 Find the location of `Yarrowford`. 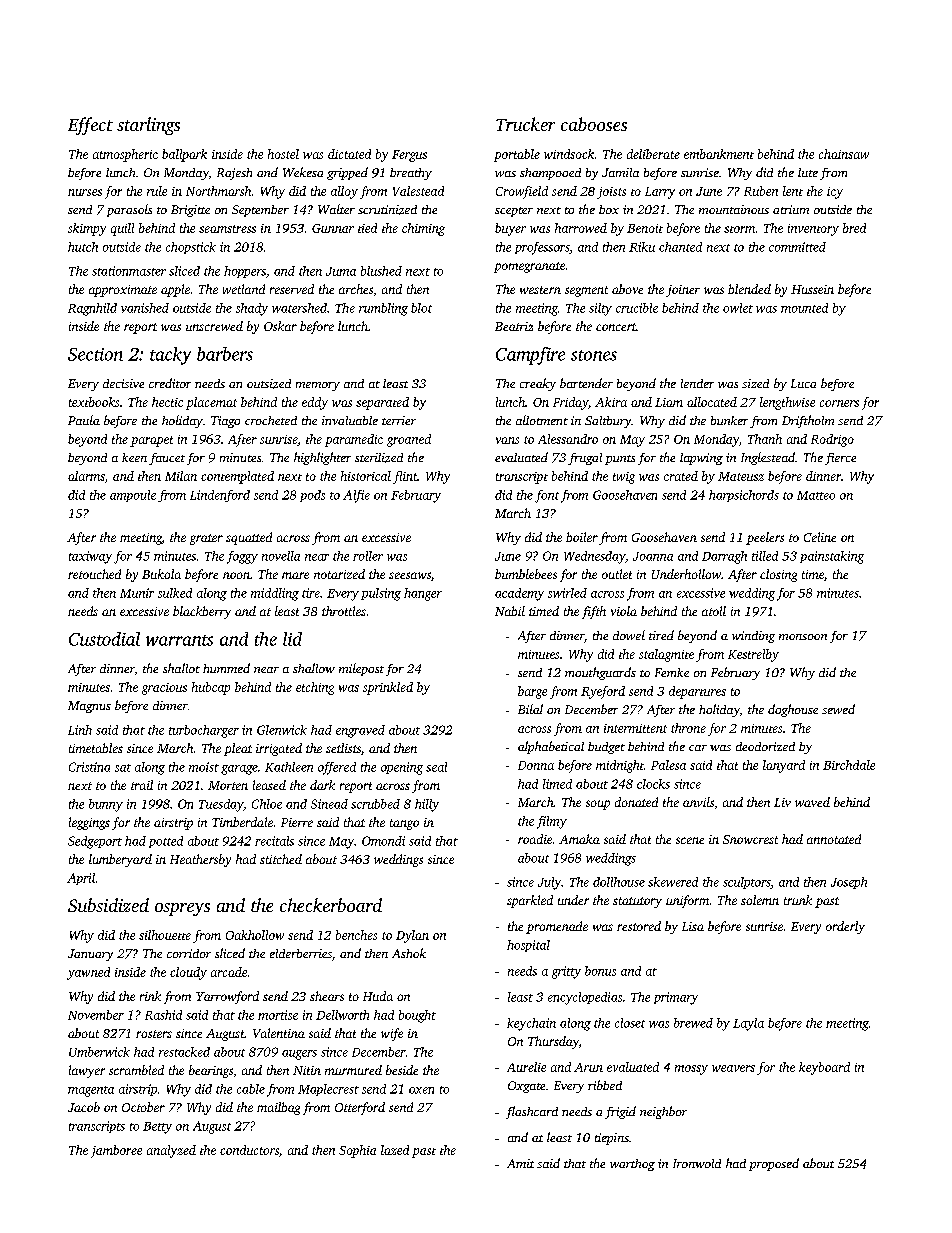

Yarrowford is located at coordinates (227, 997).
